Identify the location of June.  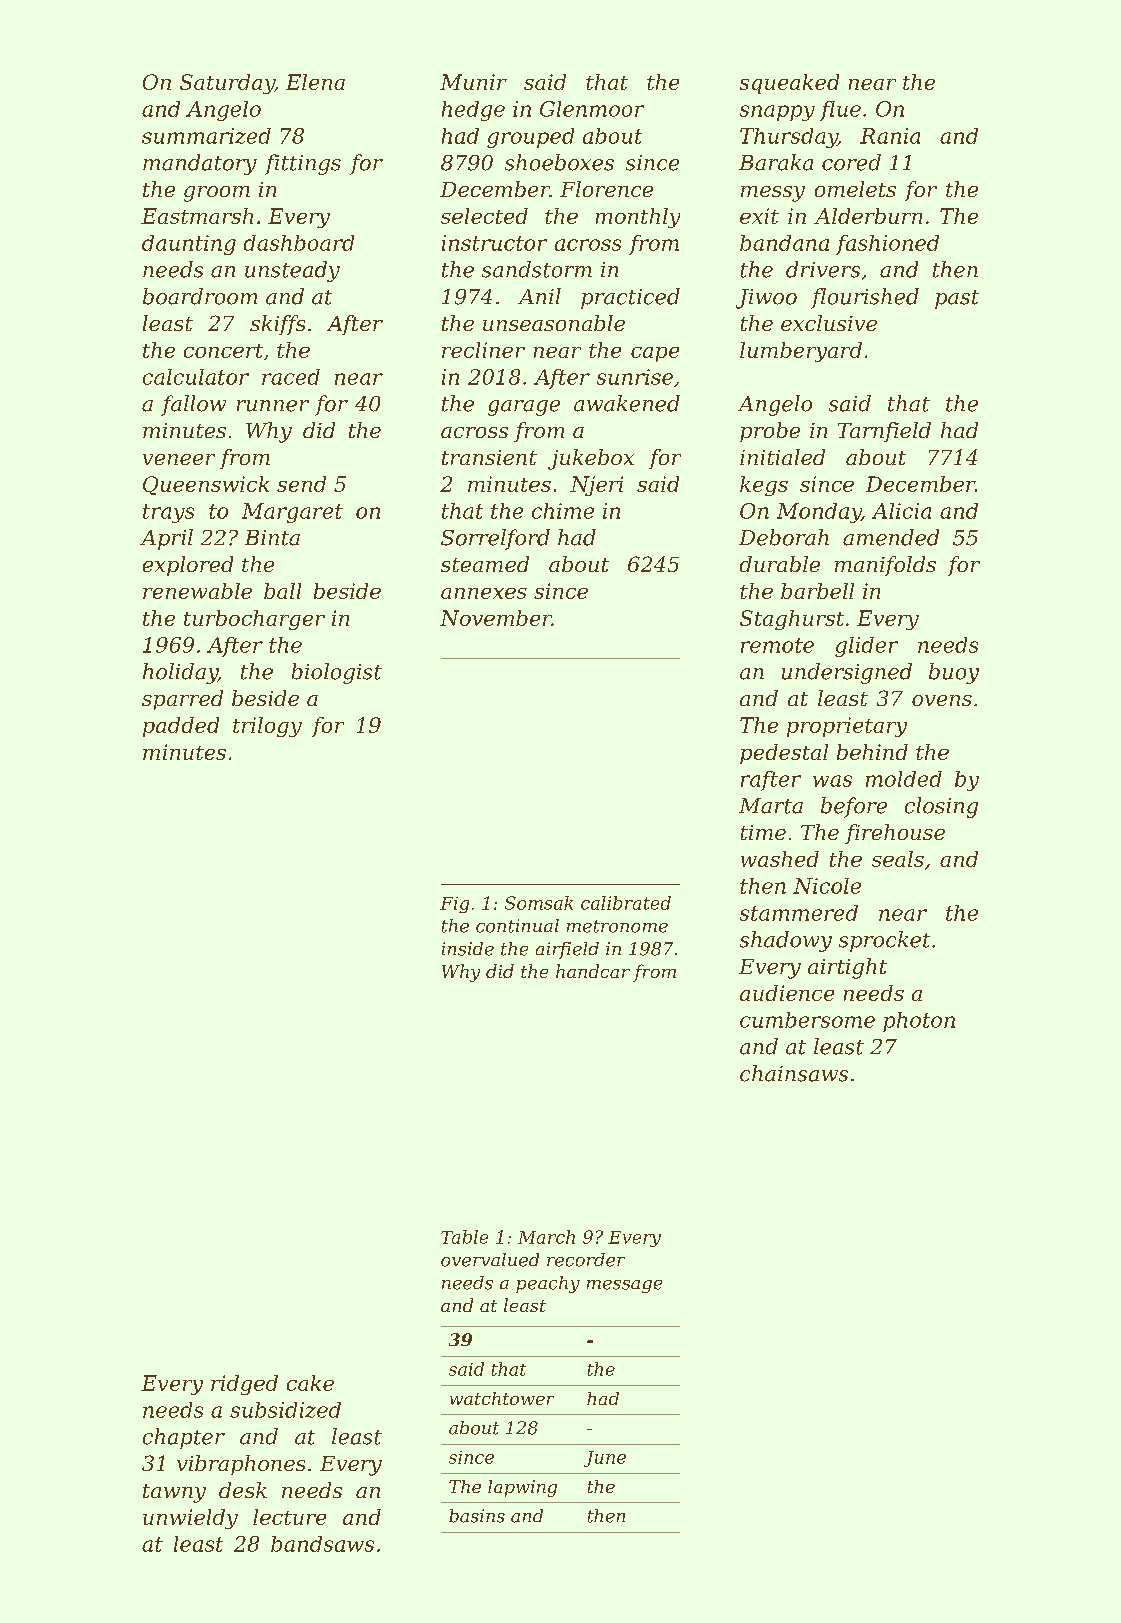
(605, 1459).
